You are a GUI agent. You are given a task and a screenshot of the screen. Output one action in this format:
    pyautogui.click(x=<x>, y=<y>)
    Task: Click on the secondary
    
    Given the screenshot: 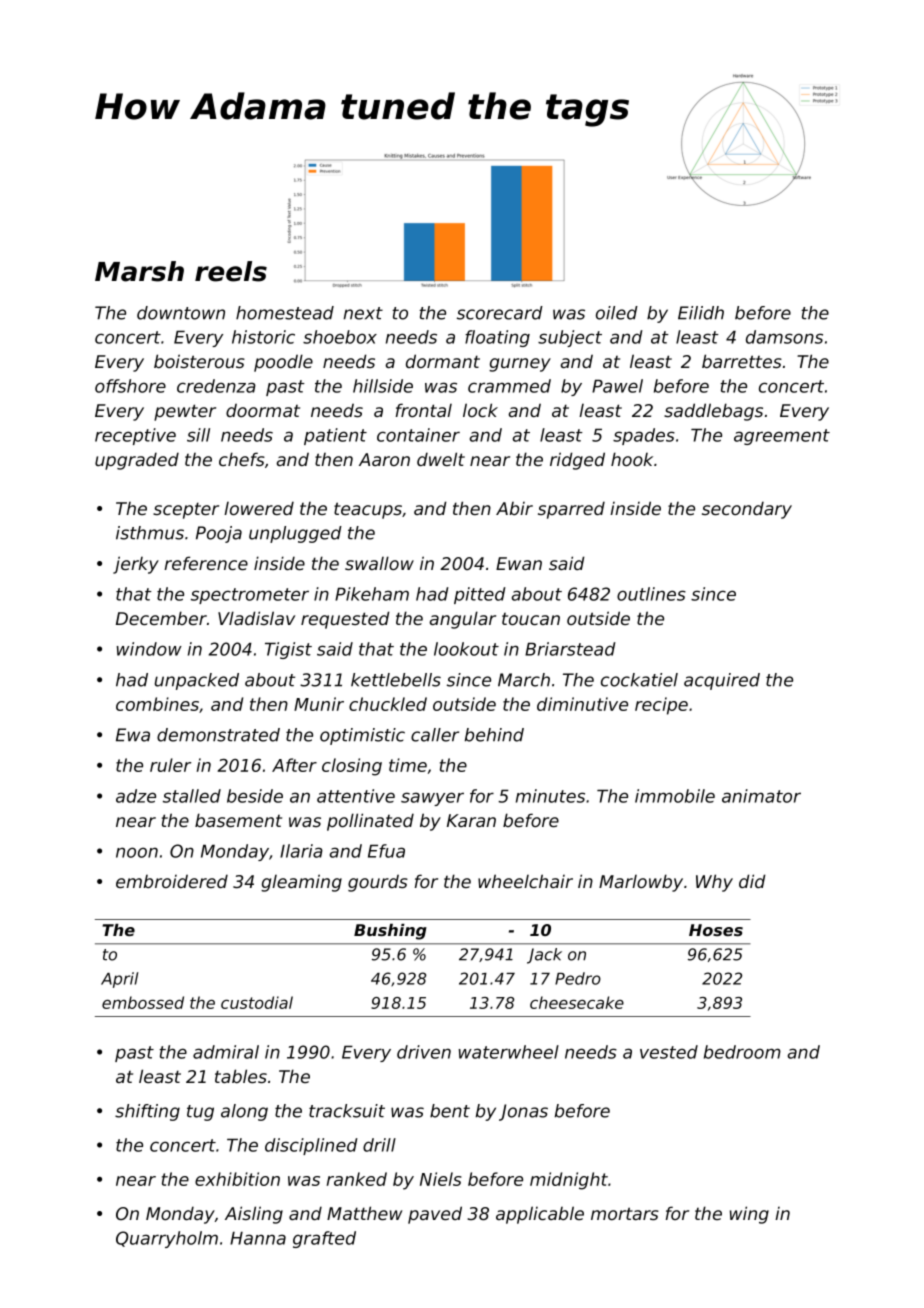 What is the action you would take?
    pyautogui.click(x=747, y=510)
